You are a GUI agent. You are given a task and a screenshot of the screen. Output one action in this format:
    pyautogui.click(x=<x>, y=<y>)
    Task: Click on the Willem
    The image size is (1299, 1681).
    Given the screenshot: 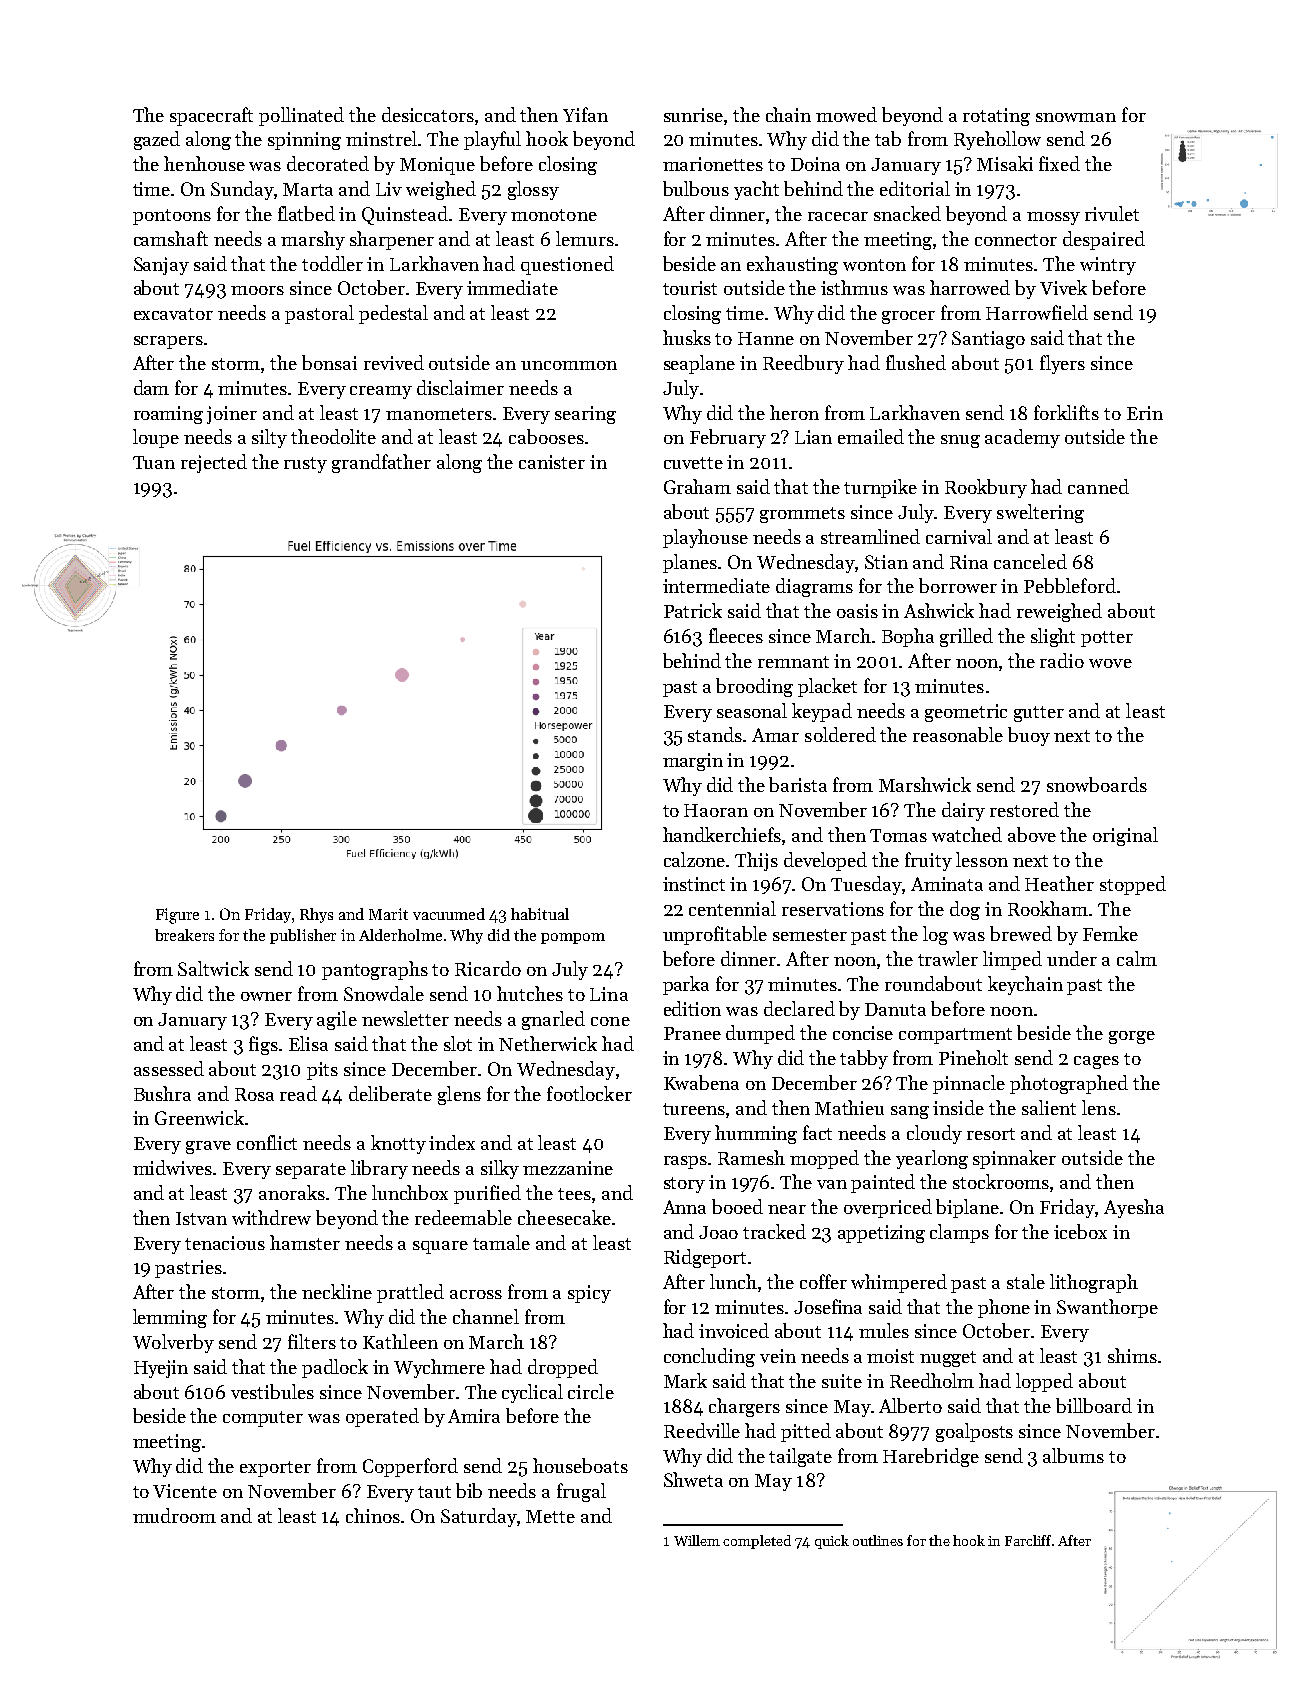 What is the action you would take?
    pyautogui.click(x=697, y=1540)
